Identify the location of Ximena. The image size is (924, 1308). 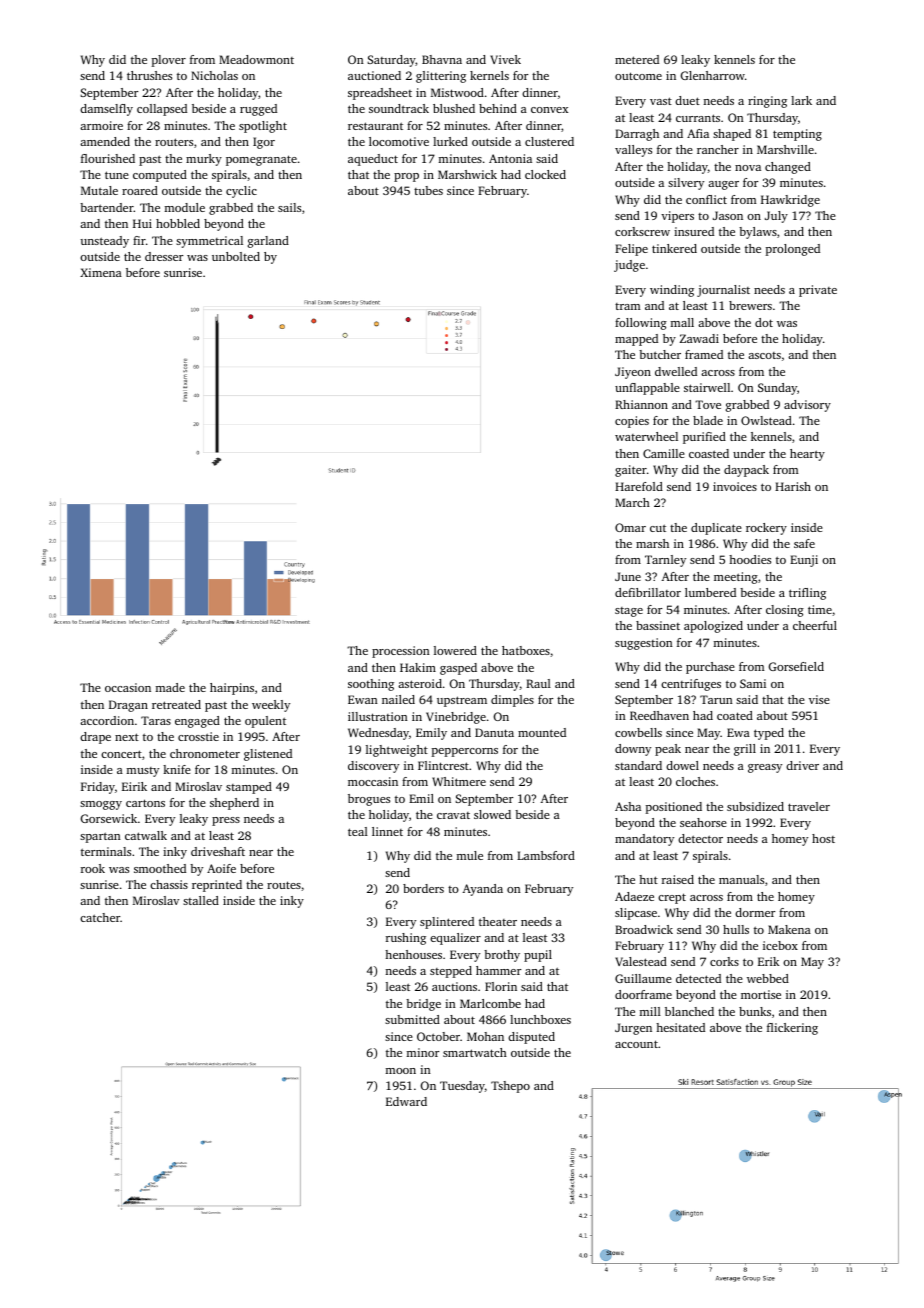
(101, 272).
